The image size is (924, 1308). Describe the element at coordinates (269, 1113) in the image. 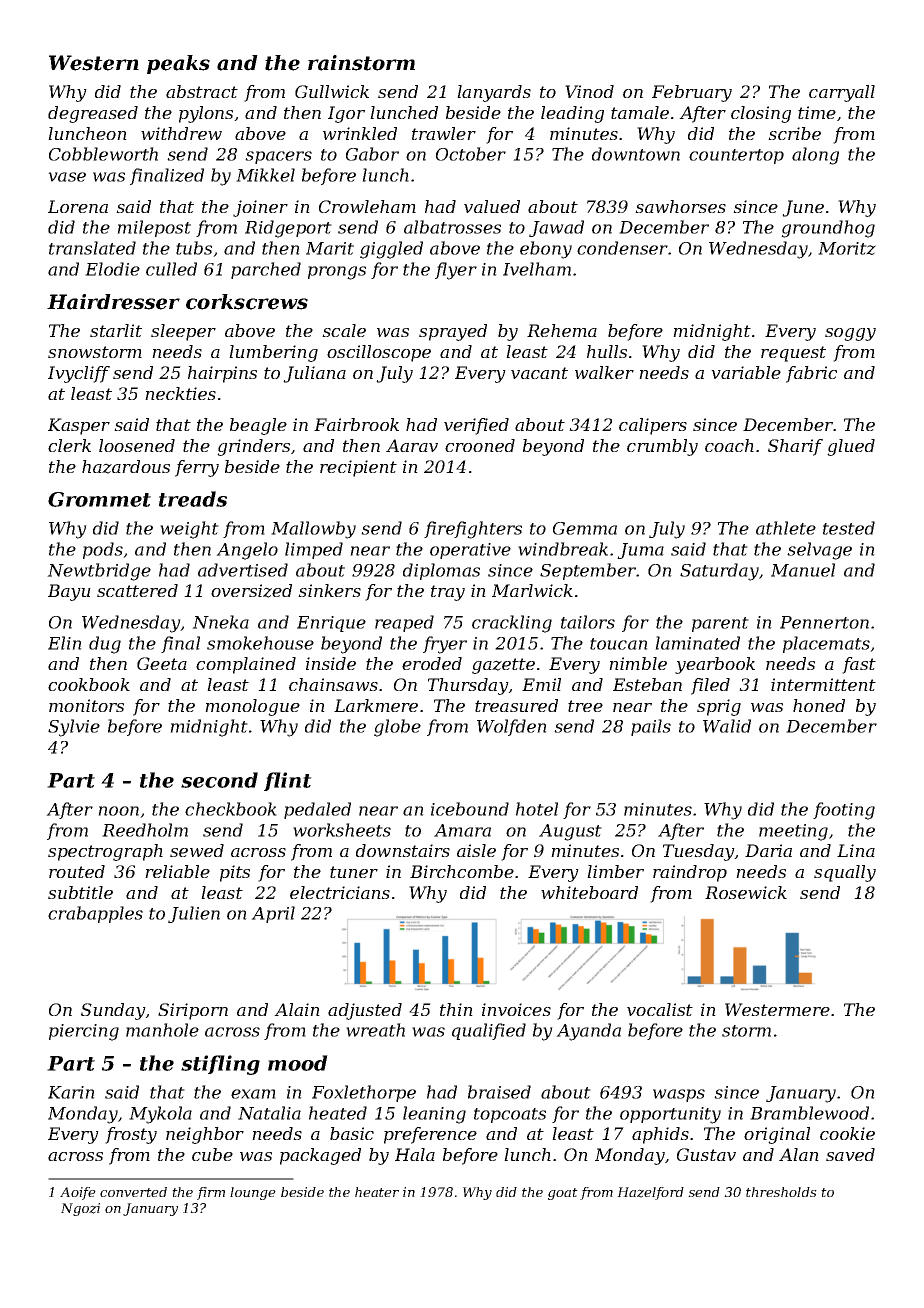

I see `Natalia` at that location.
